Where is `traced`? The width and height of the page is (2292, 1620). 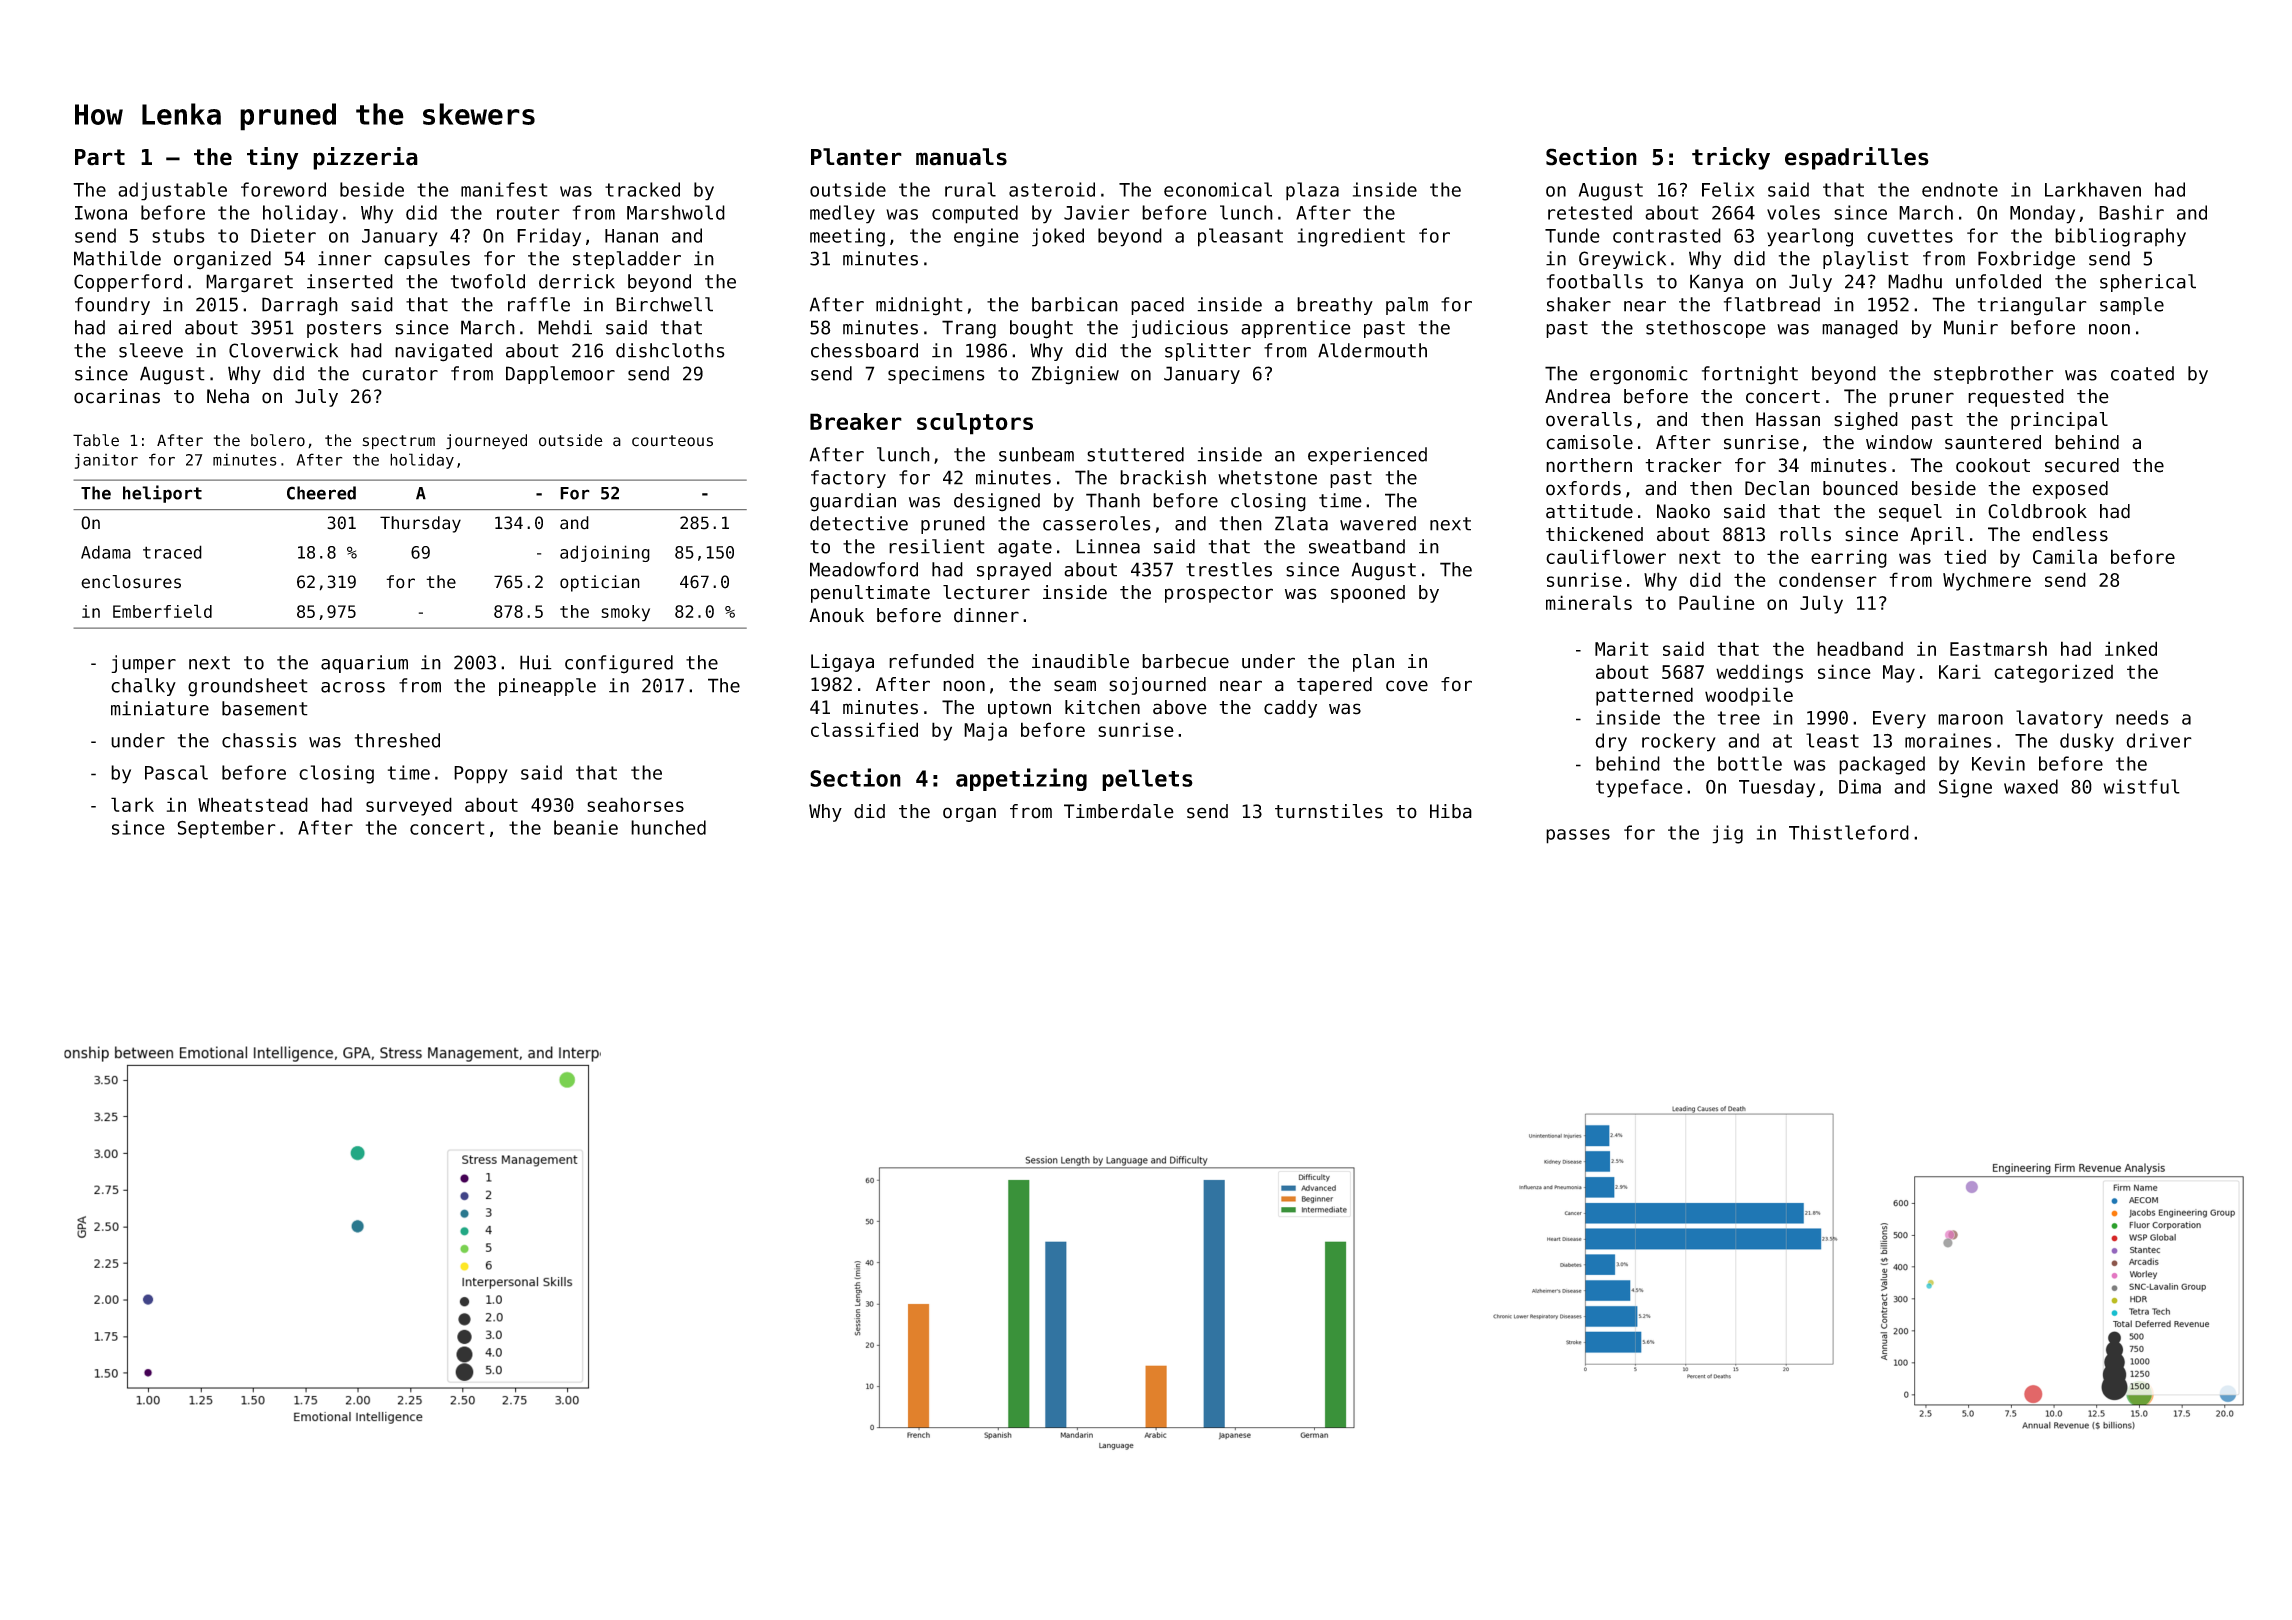
traced is located at coordinates (172, 552).
